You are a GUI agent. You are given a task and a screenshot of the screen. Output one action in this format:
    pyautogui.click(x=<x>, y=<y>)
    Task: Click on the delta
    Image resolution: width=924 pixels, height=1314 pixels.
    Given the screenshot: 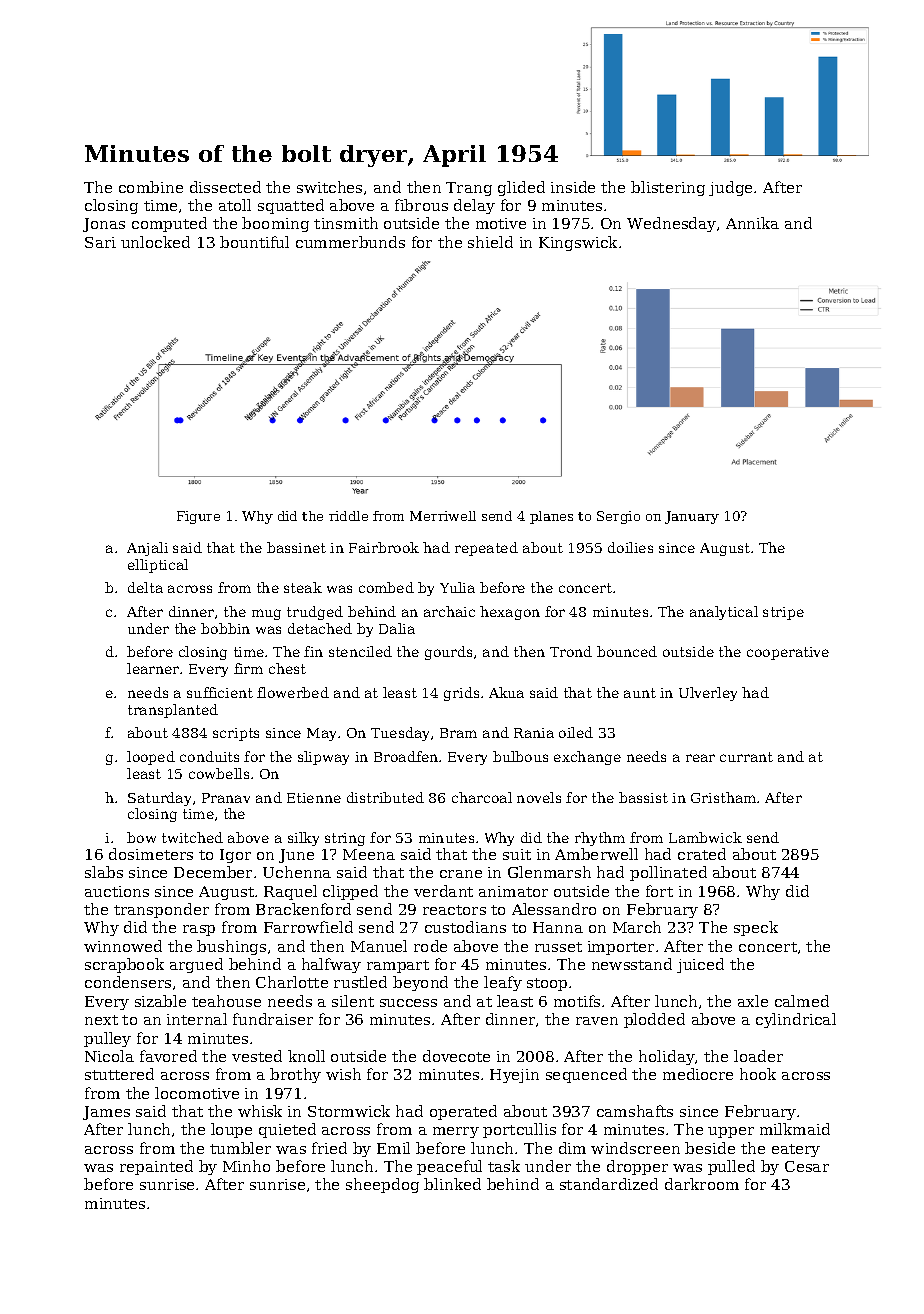 What is the action you would take?
    pyautogui.click(x=145, y=587)
